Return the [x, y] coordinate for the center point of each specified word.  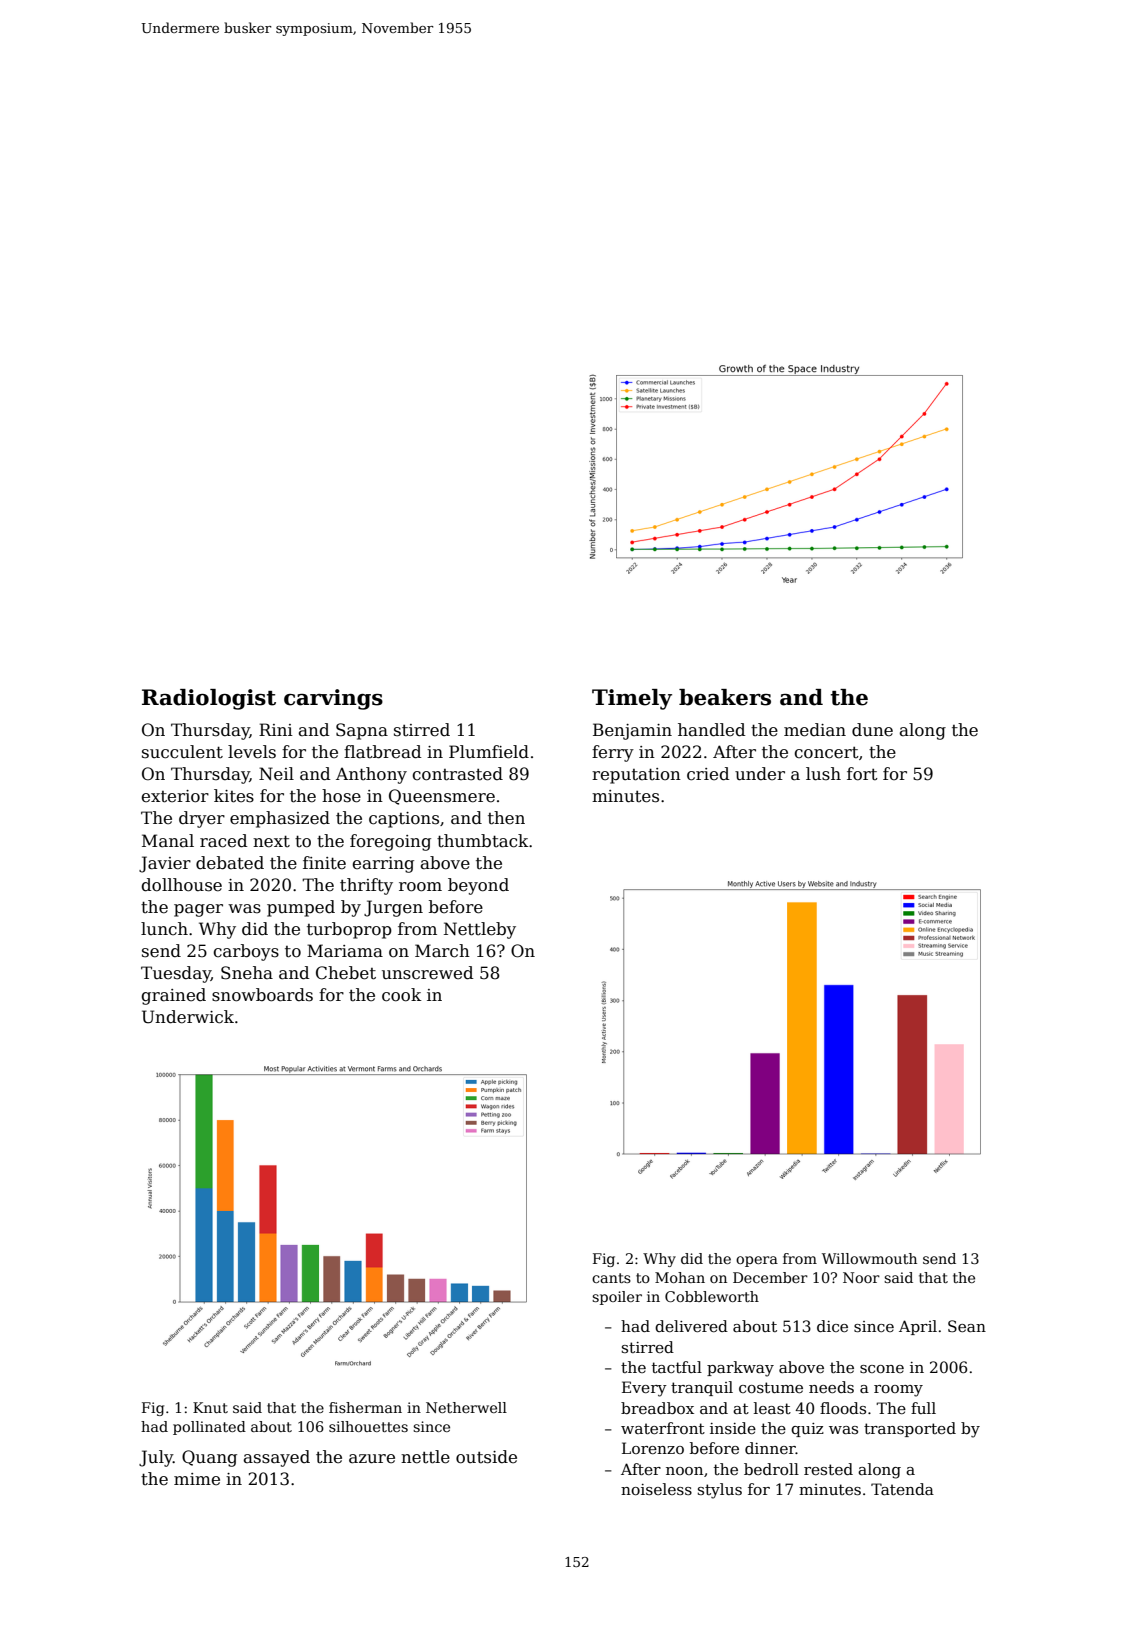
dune [872, 730]
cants [611, 1278]
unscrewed [427, 973]
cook [402, 995]
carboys [246, 952]
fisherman [365, 1407]
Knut [210, 1407]
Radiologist [209, 699]
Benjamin [632, 731]
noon [684, 1471]
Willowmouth [869, 1258]
